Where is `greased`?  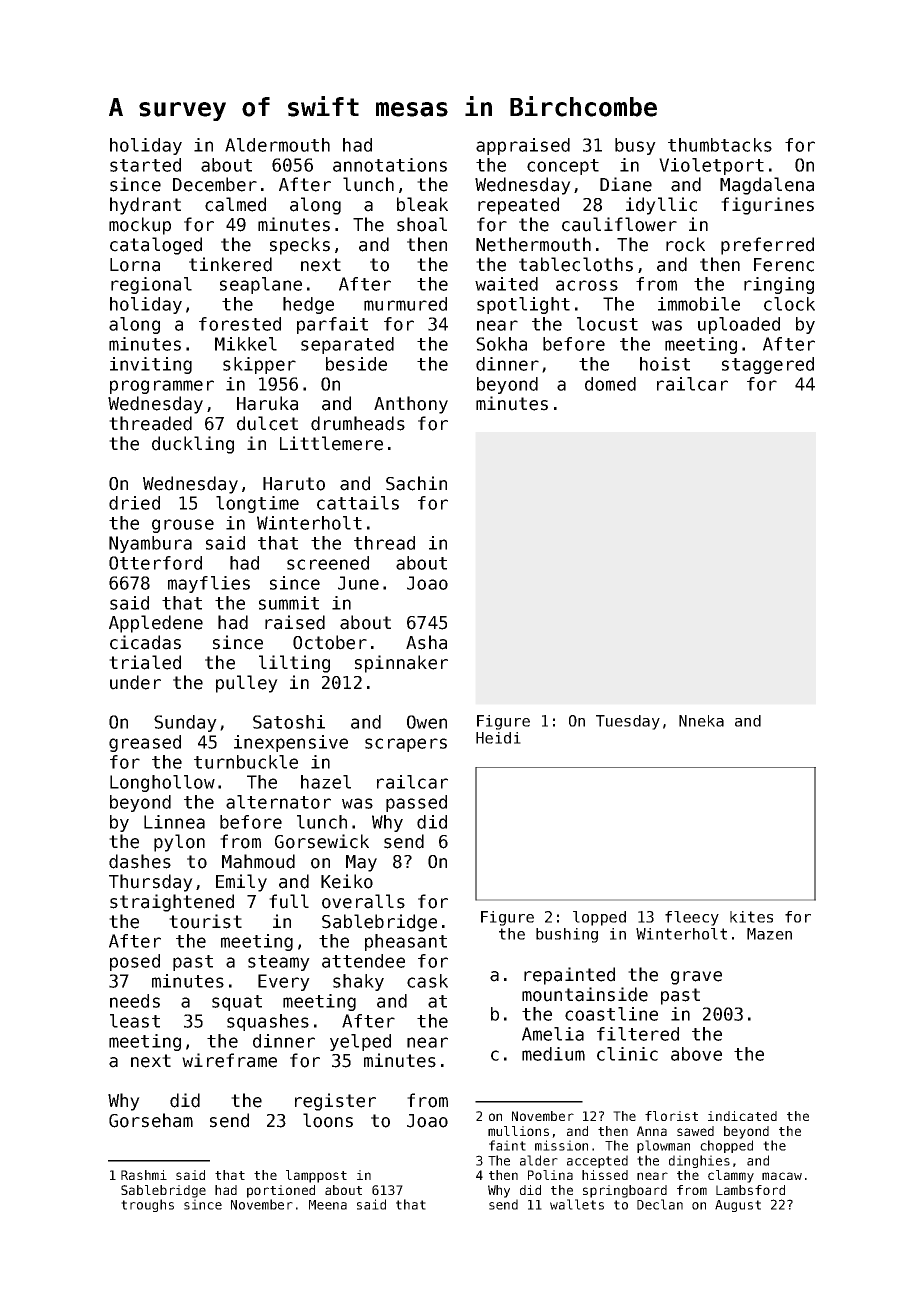 greased is located at coordinates (145, 743).
